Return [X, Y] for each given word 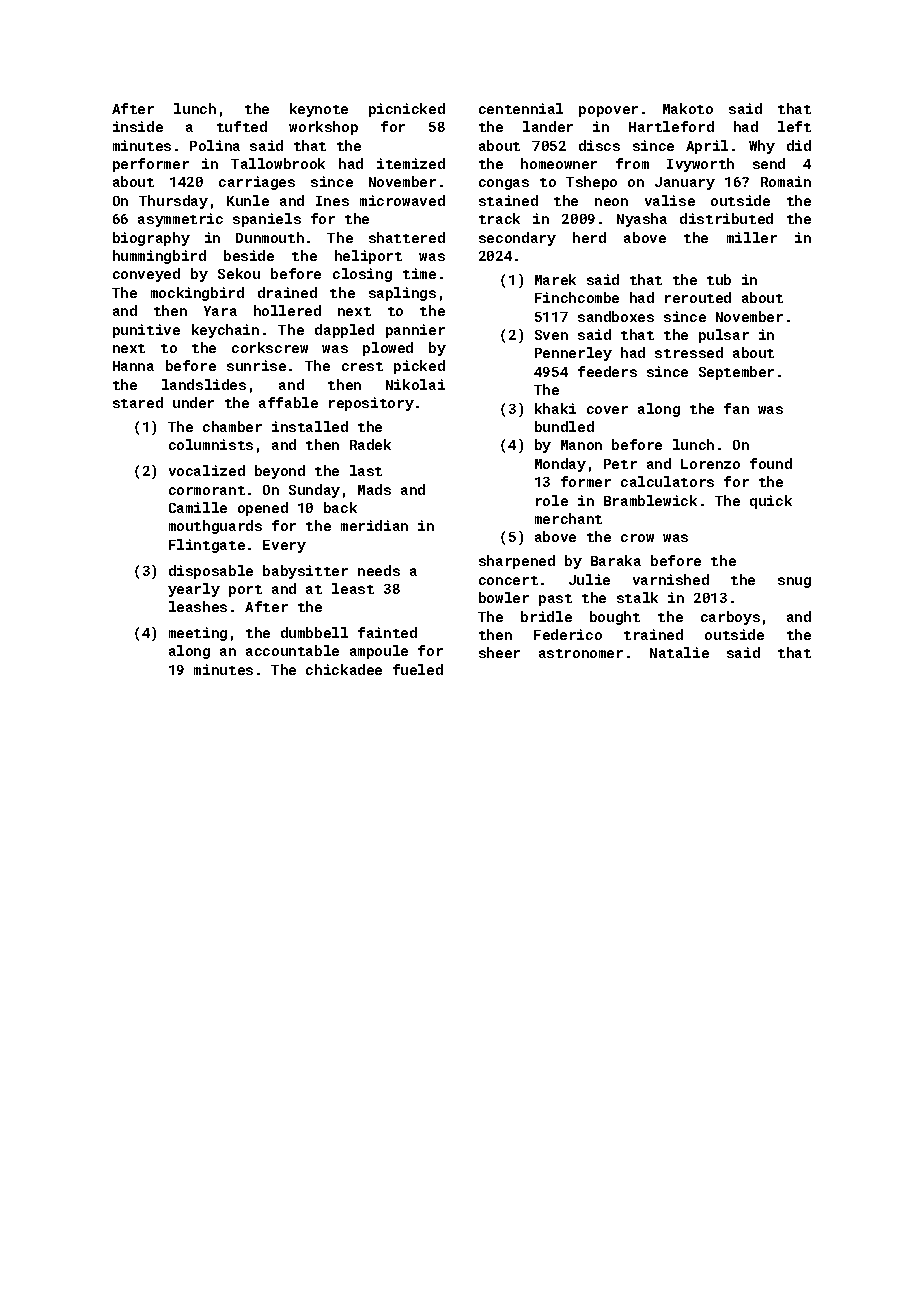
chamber [232, 426]
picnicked [407, 110]
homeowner [559, 163]
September [736, 373]
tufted [242, 126]
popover [608, 111]
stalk [637, 597]
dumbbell [314, 632]
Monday [560, 465]
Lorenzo [710, 464]
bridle [546, 616]
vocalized [207, 470]
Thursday [173, 202]
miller [752, 237]
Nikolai [415, 384]
